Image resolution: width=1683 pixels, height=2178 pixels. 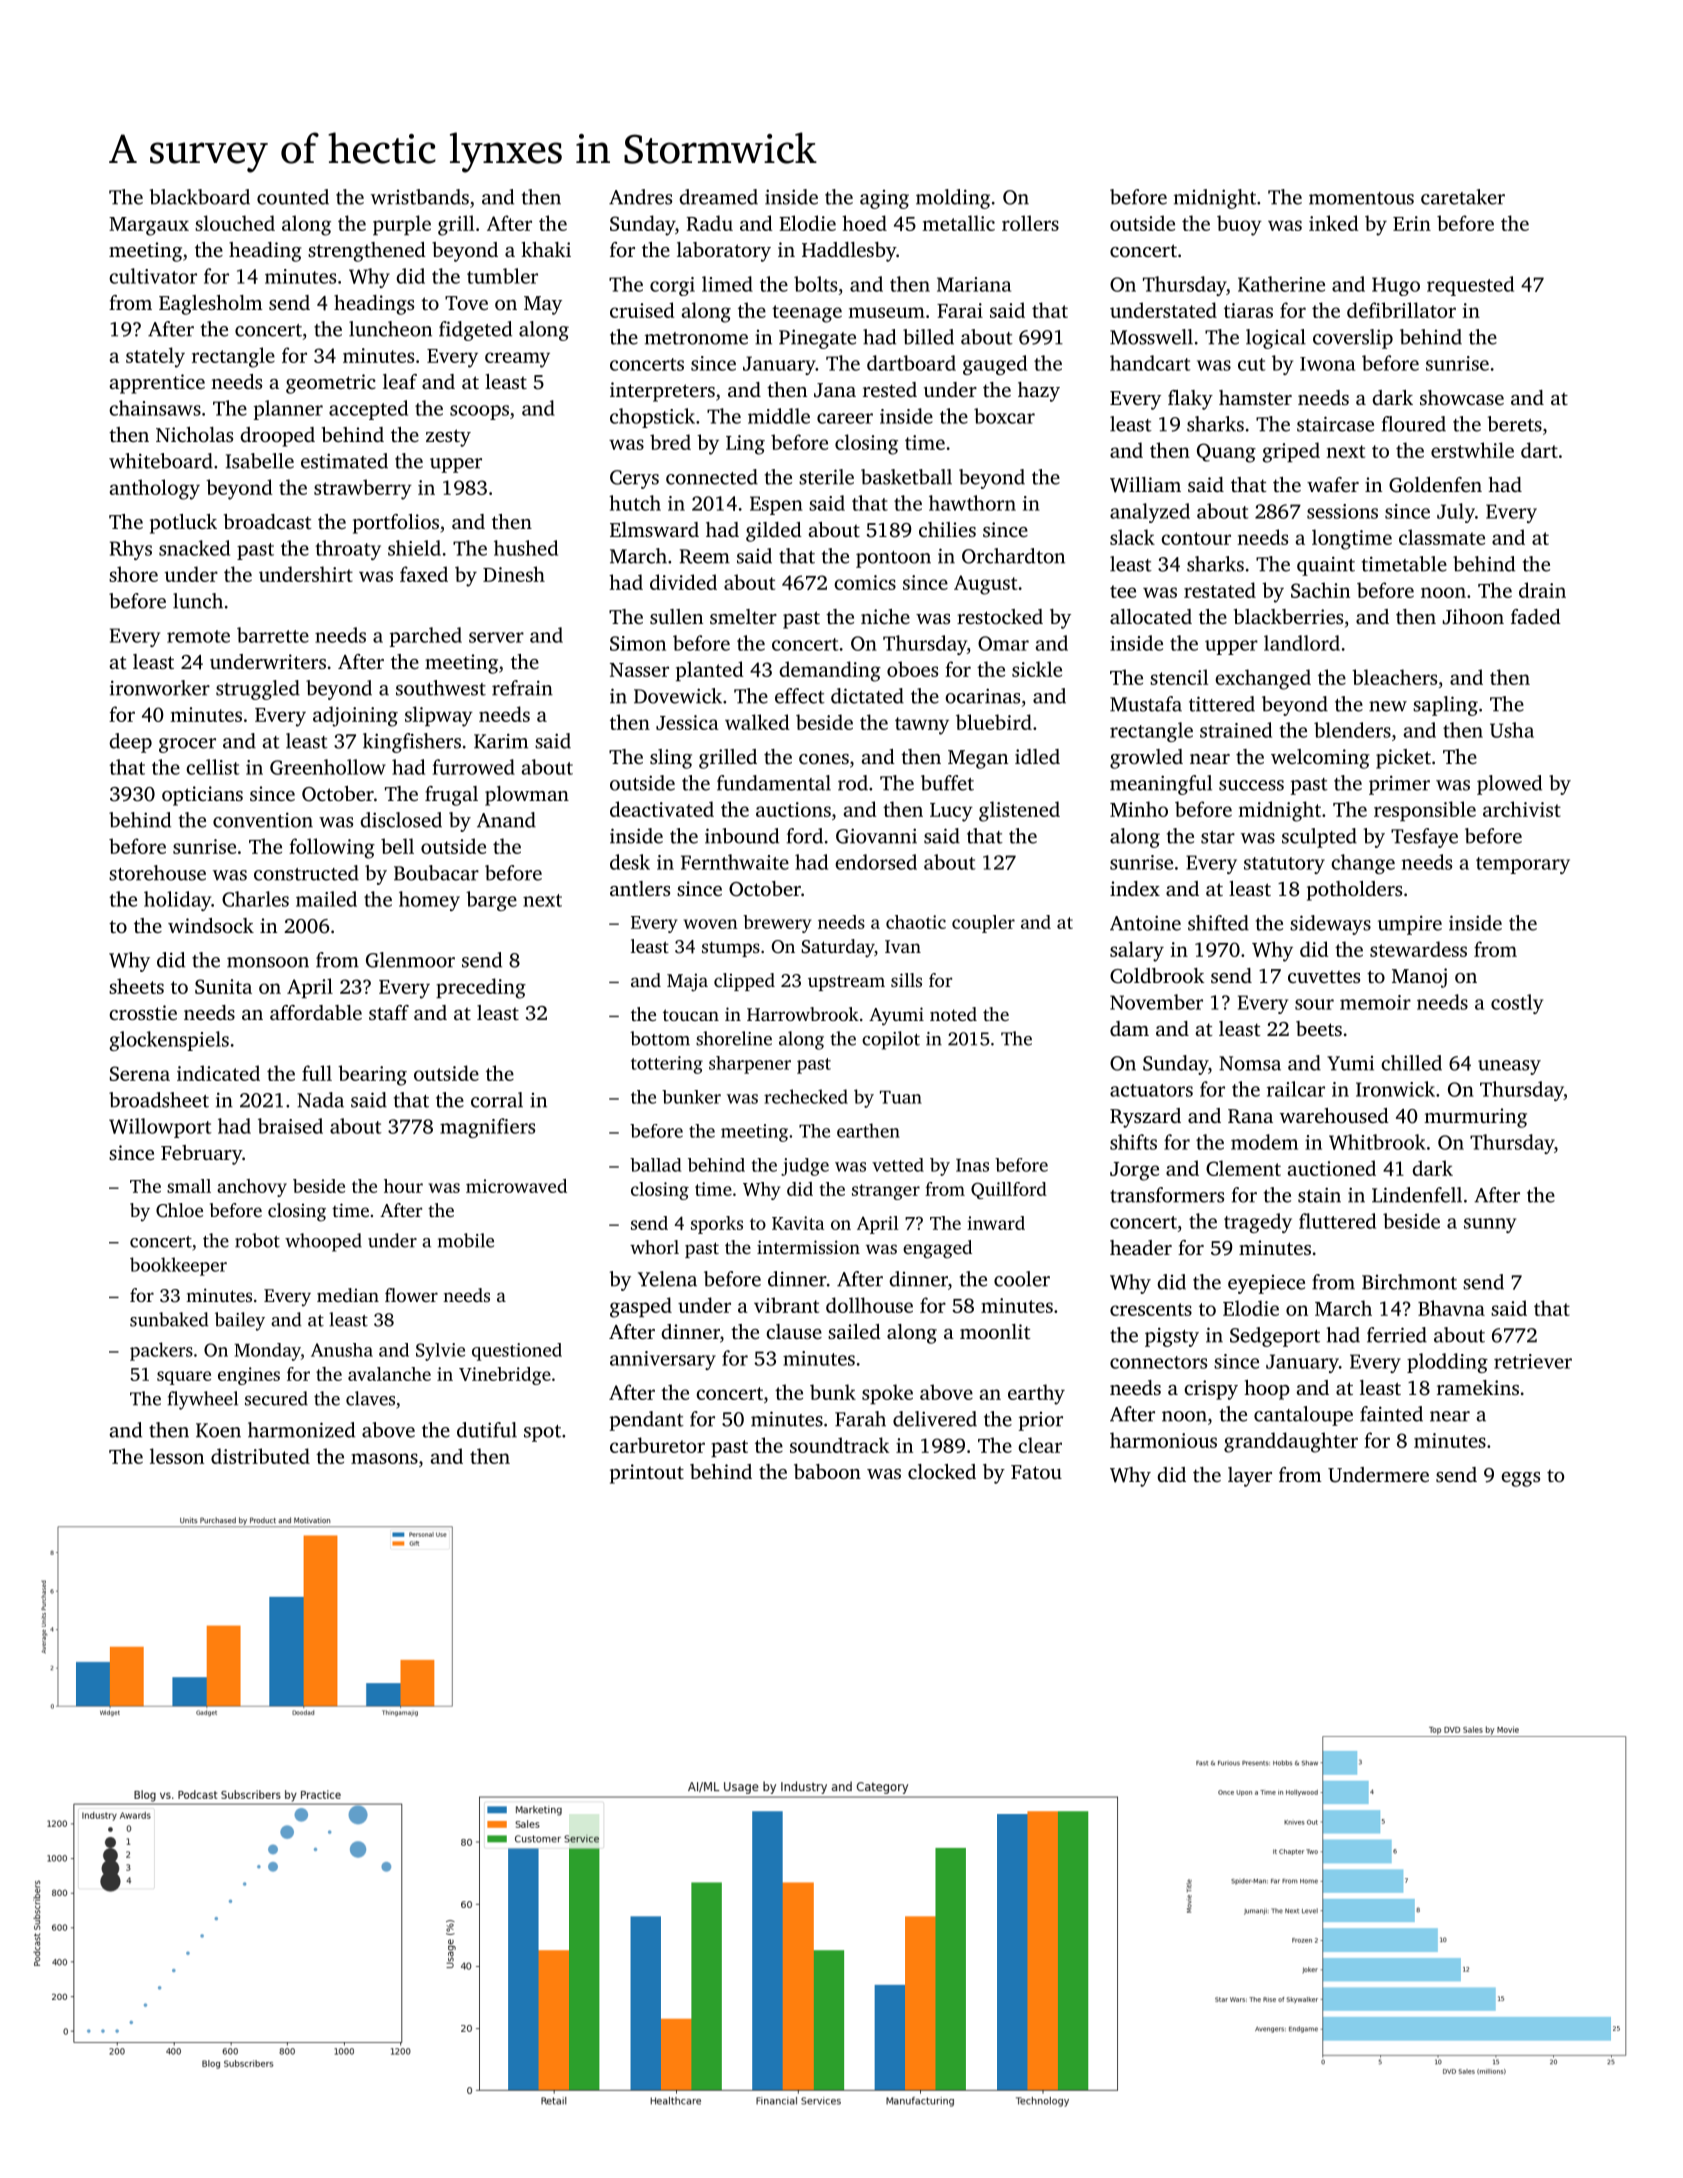 What do you see at coordinates (293, 197) in the screenshot?
I see `counted` at bounding box center [293, 197].
